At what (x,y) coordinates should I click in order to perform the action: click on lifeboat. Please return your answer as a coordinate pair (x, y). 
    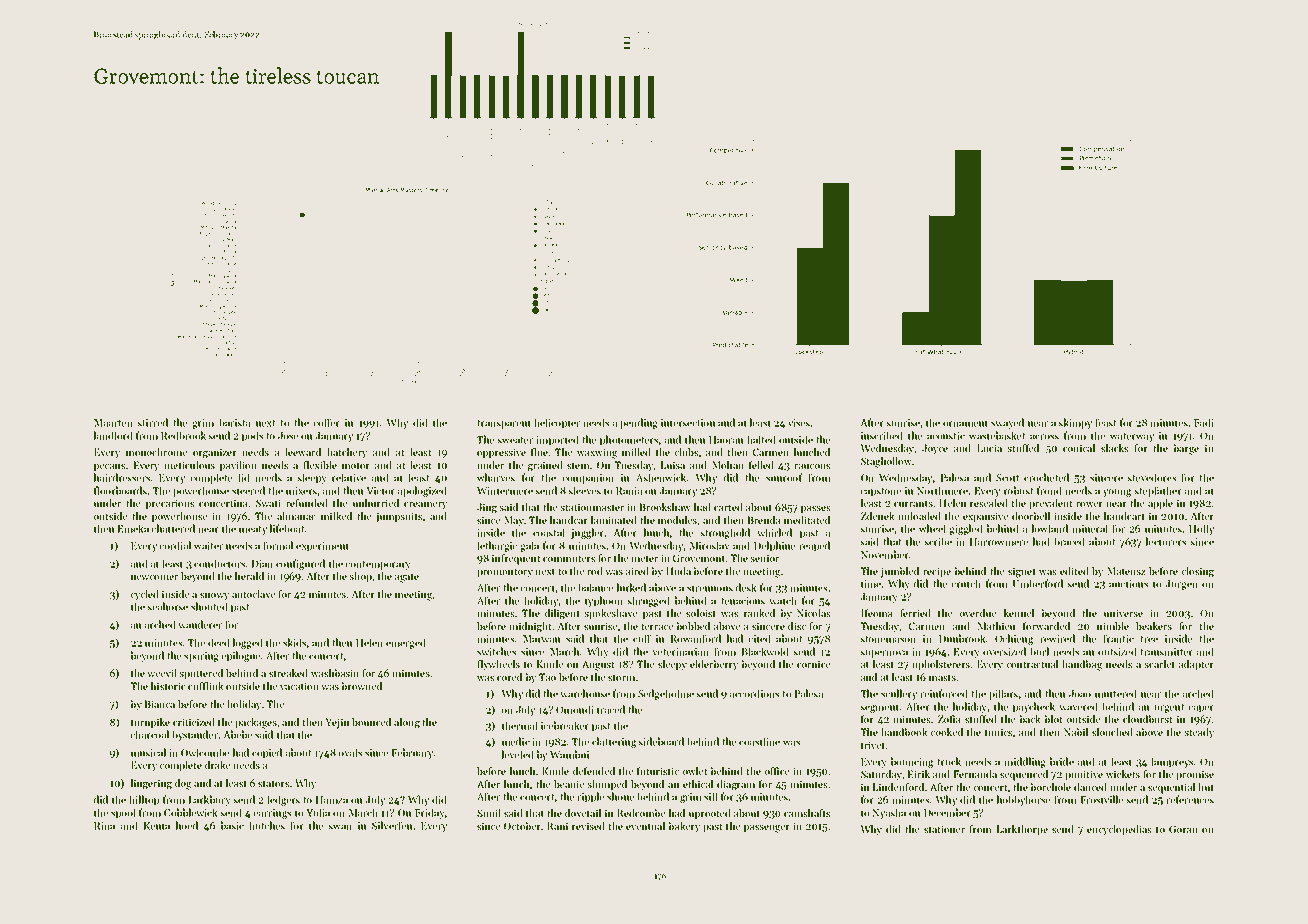
    Looking at the image, I should click on (287, 528).
